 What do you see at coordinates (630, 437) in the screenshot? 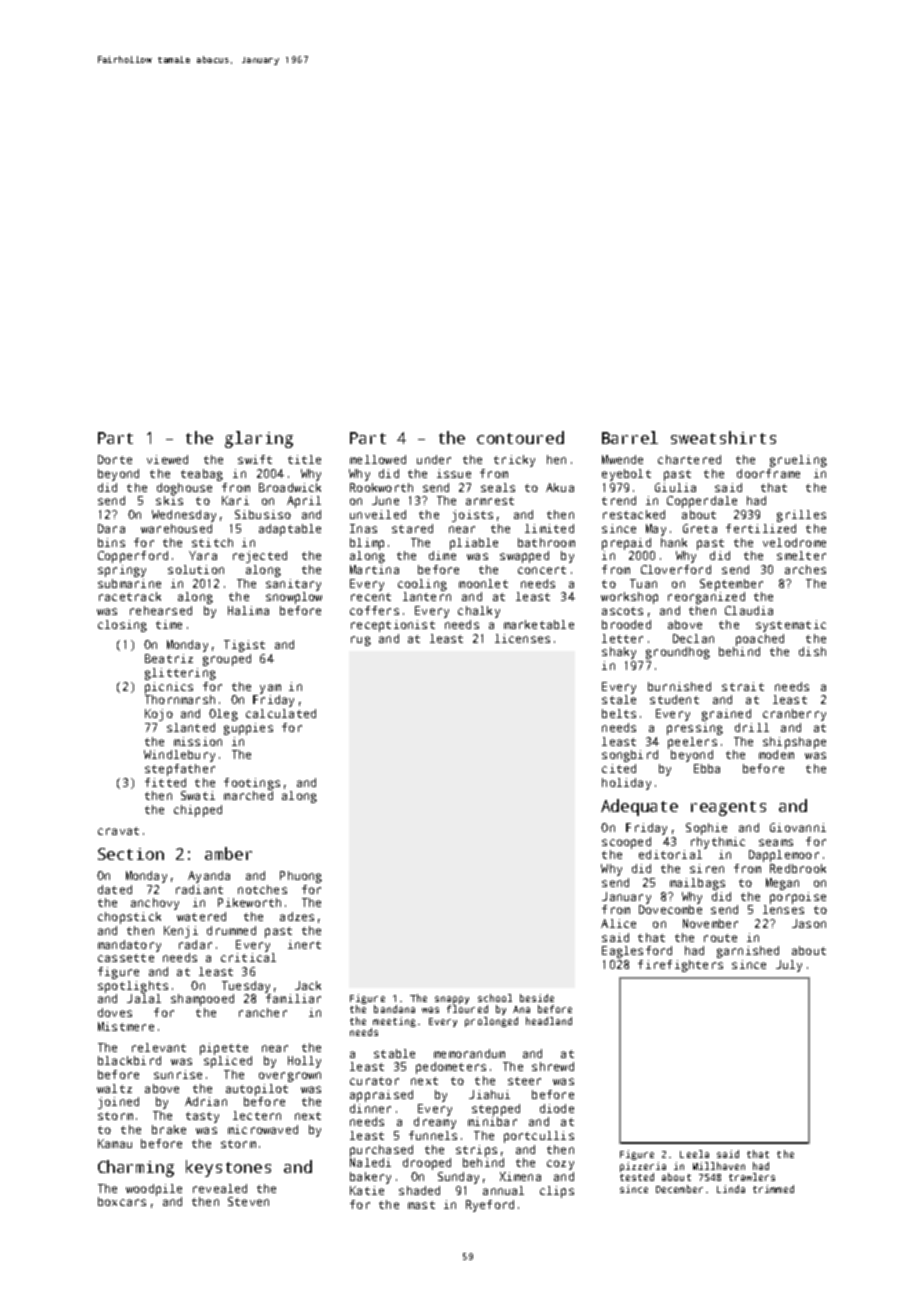
I see `Barrel` at bounding box center [630, 437].
